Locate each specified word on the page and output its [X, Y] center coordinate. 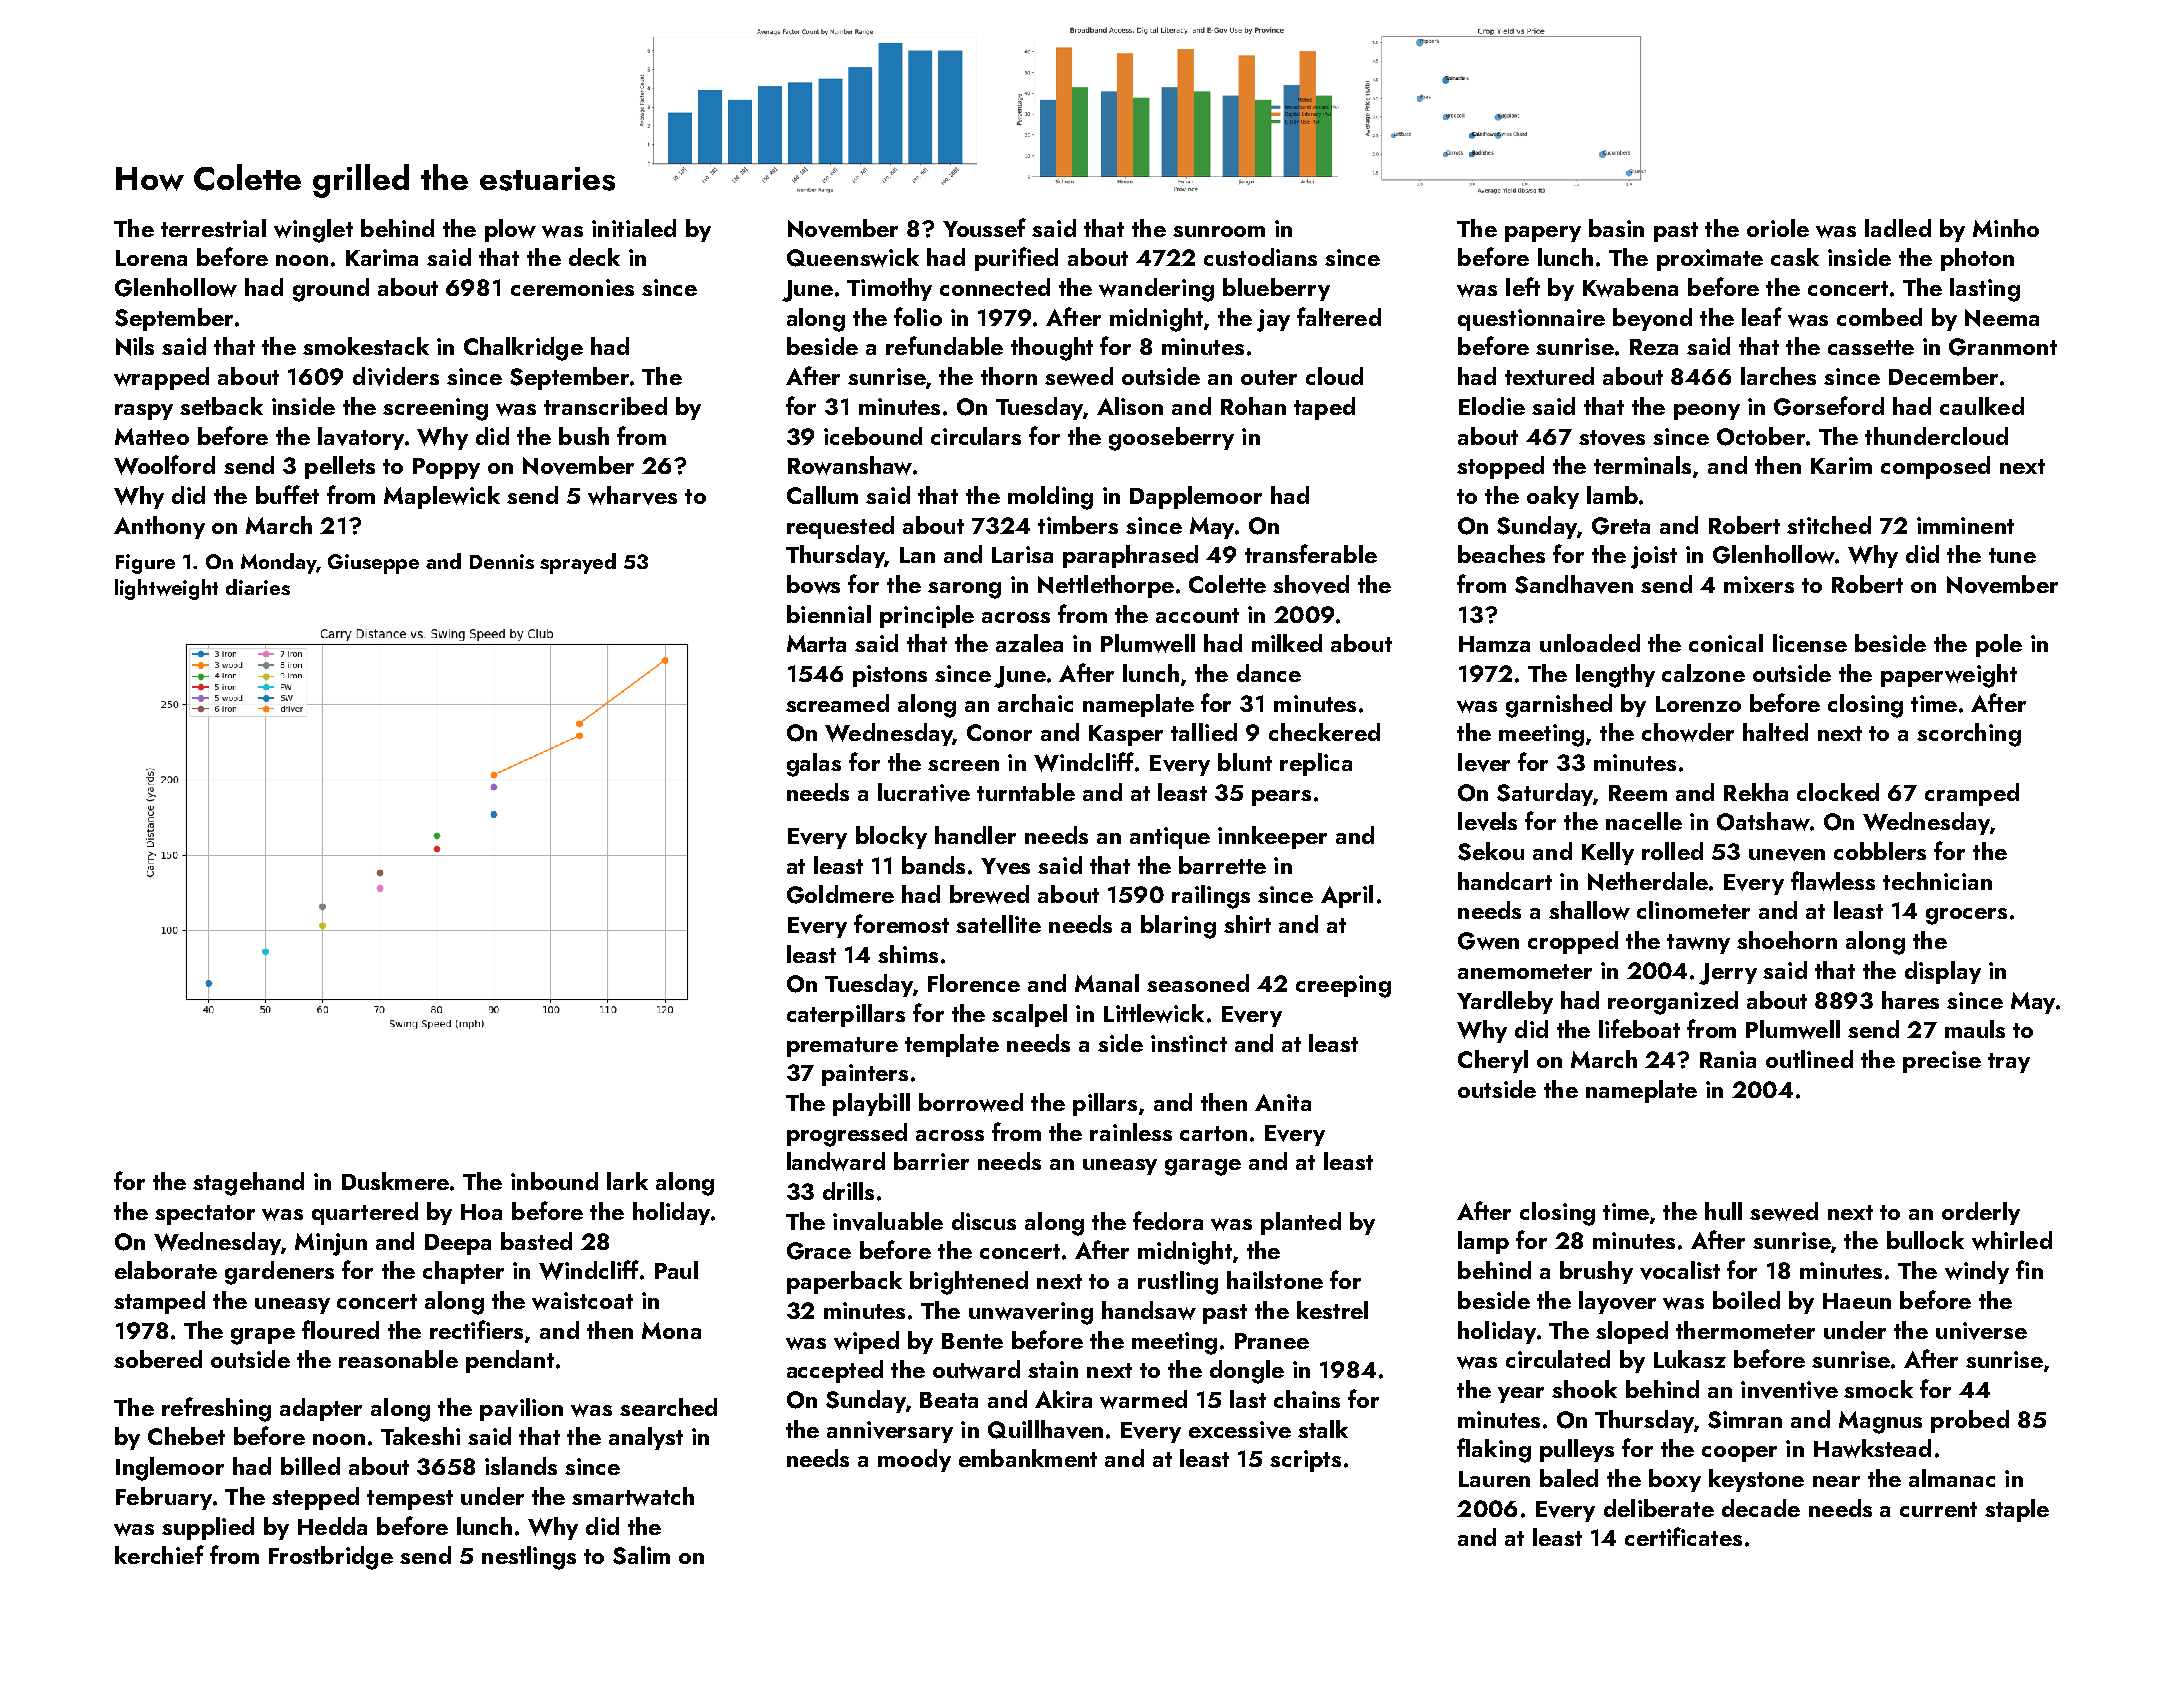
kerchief [159, 1554]
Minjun [331, 1244]
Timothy [889, 289]
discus [984, 1221]
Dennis [502, 561]
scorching [1969, 735]
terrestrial [213, 228]
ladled [1898, 228]
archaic [1035, 703]
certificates [1683, 1536]
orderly [1981, 1213]
